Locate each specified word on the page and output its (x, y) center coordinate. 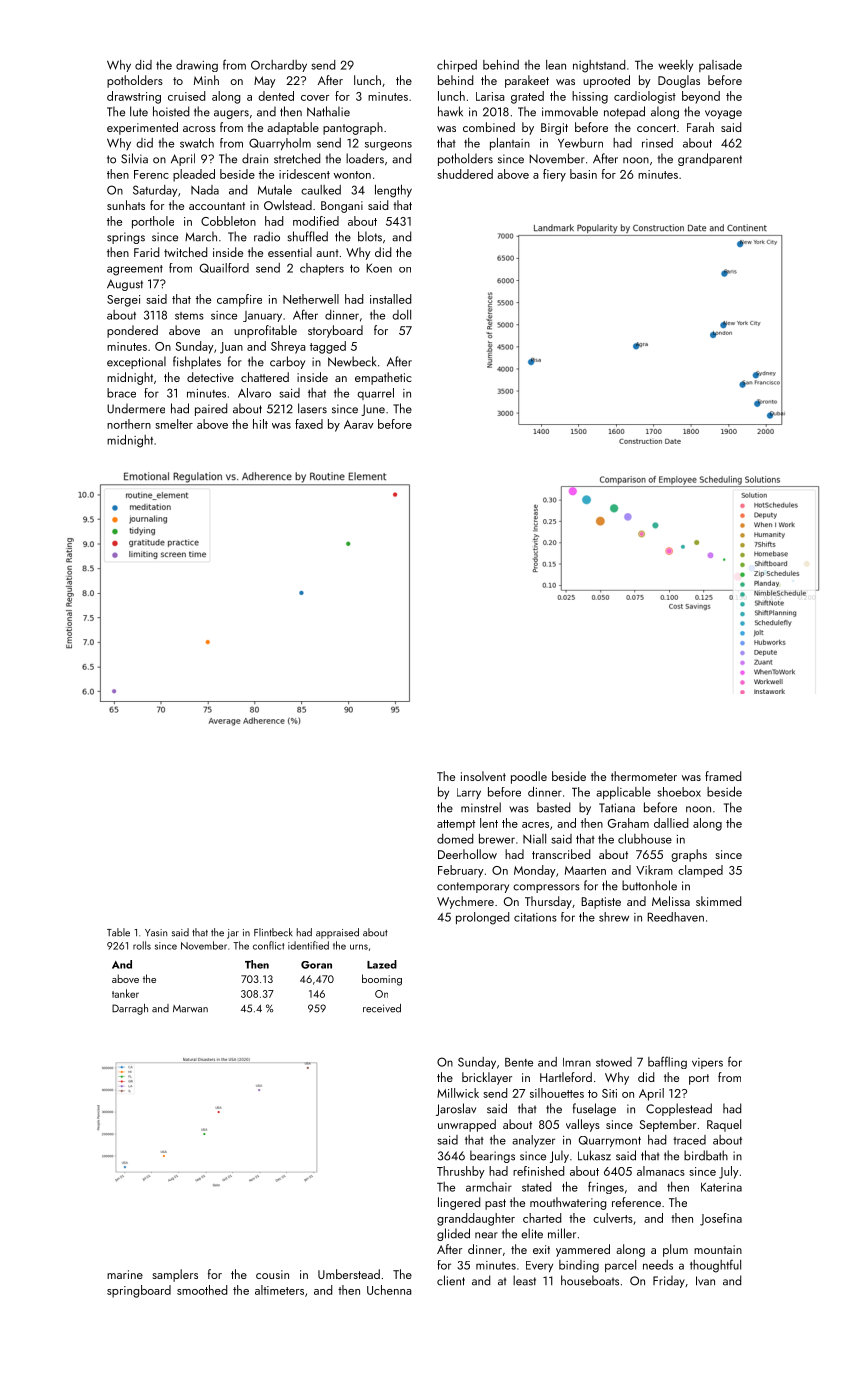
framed (723, 776)
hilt (260, 424)
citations (535, 917)
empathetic (383, 378)
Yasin (156, 933)
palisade (720, 66)
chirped (457, 66)
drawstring (134, 97)
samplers (175, 1275)
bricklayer (487, 1078)
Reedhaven (675, 917)
